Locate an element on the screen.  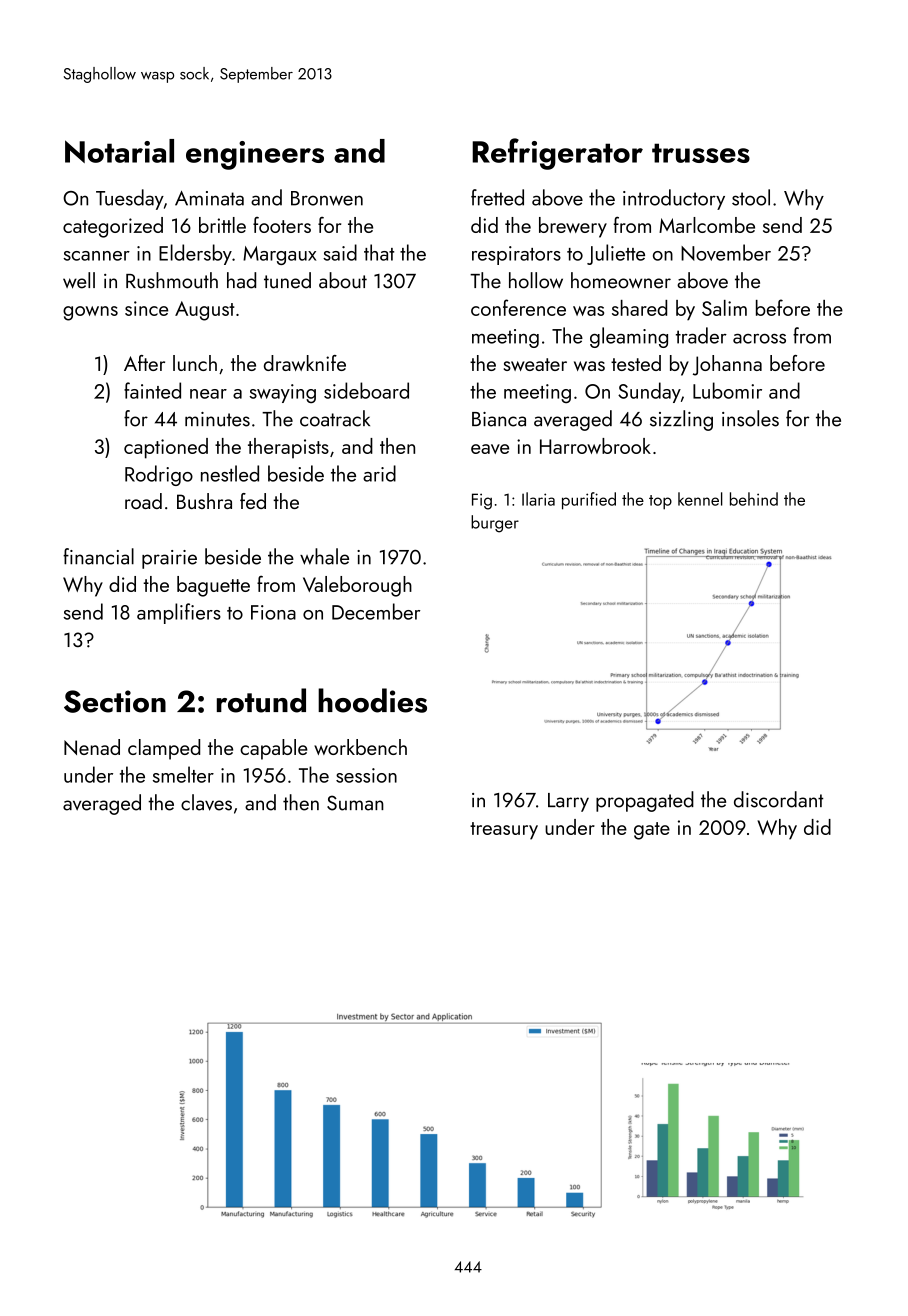
that is located at coordinates (379, 252).
